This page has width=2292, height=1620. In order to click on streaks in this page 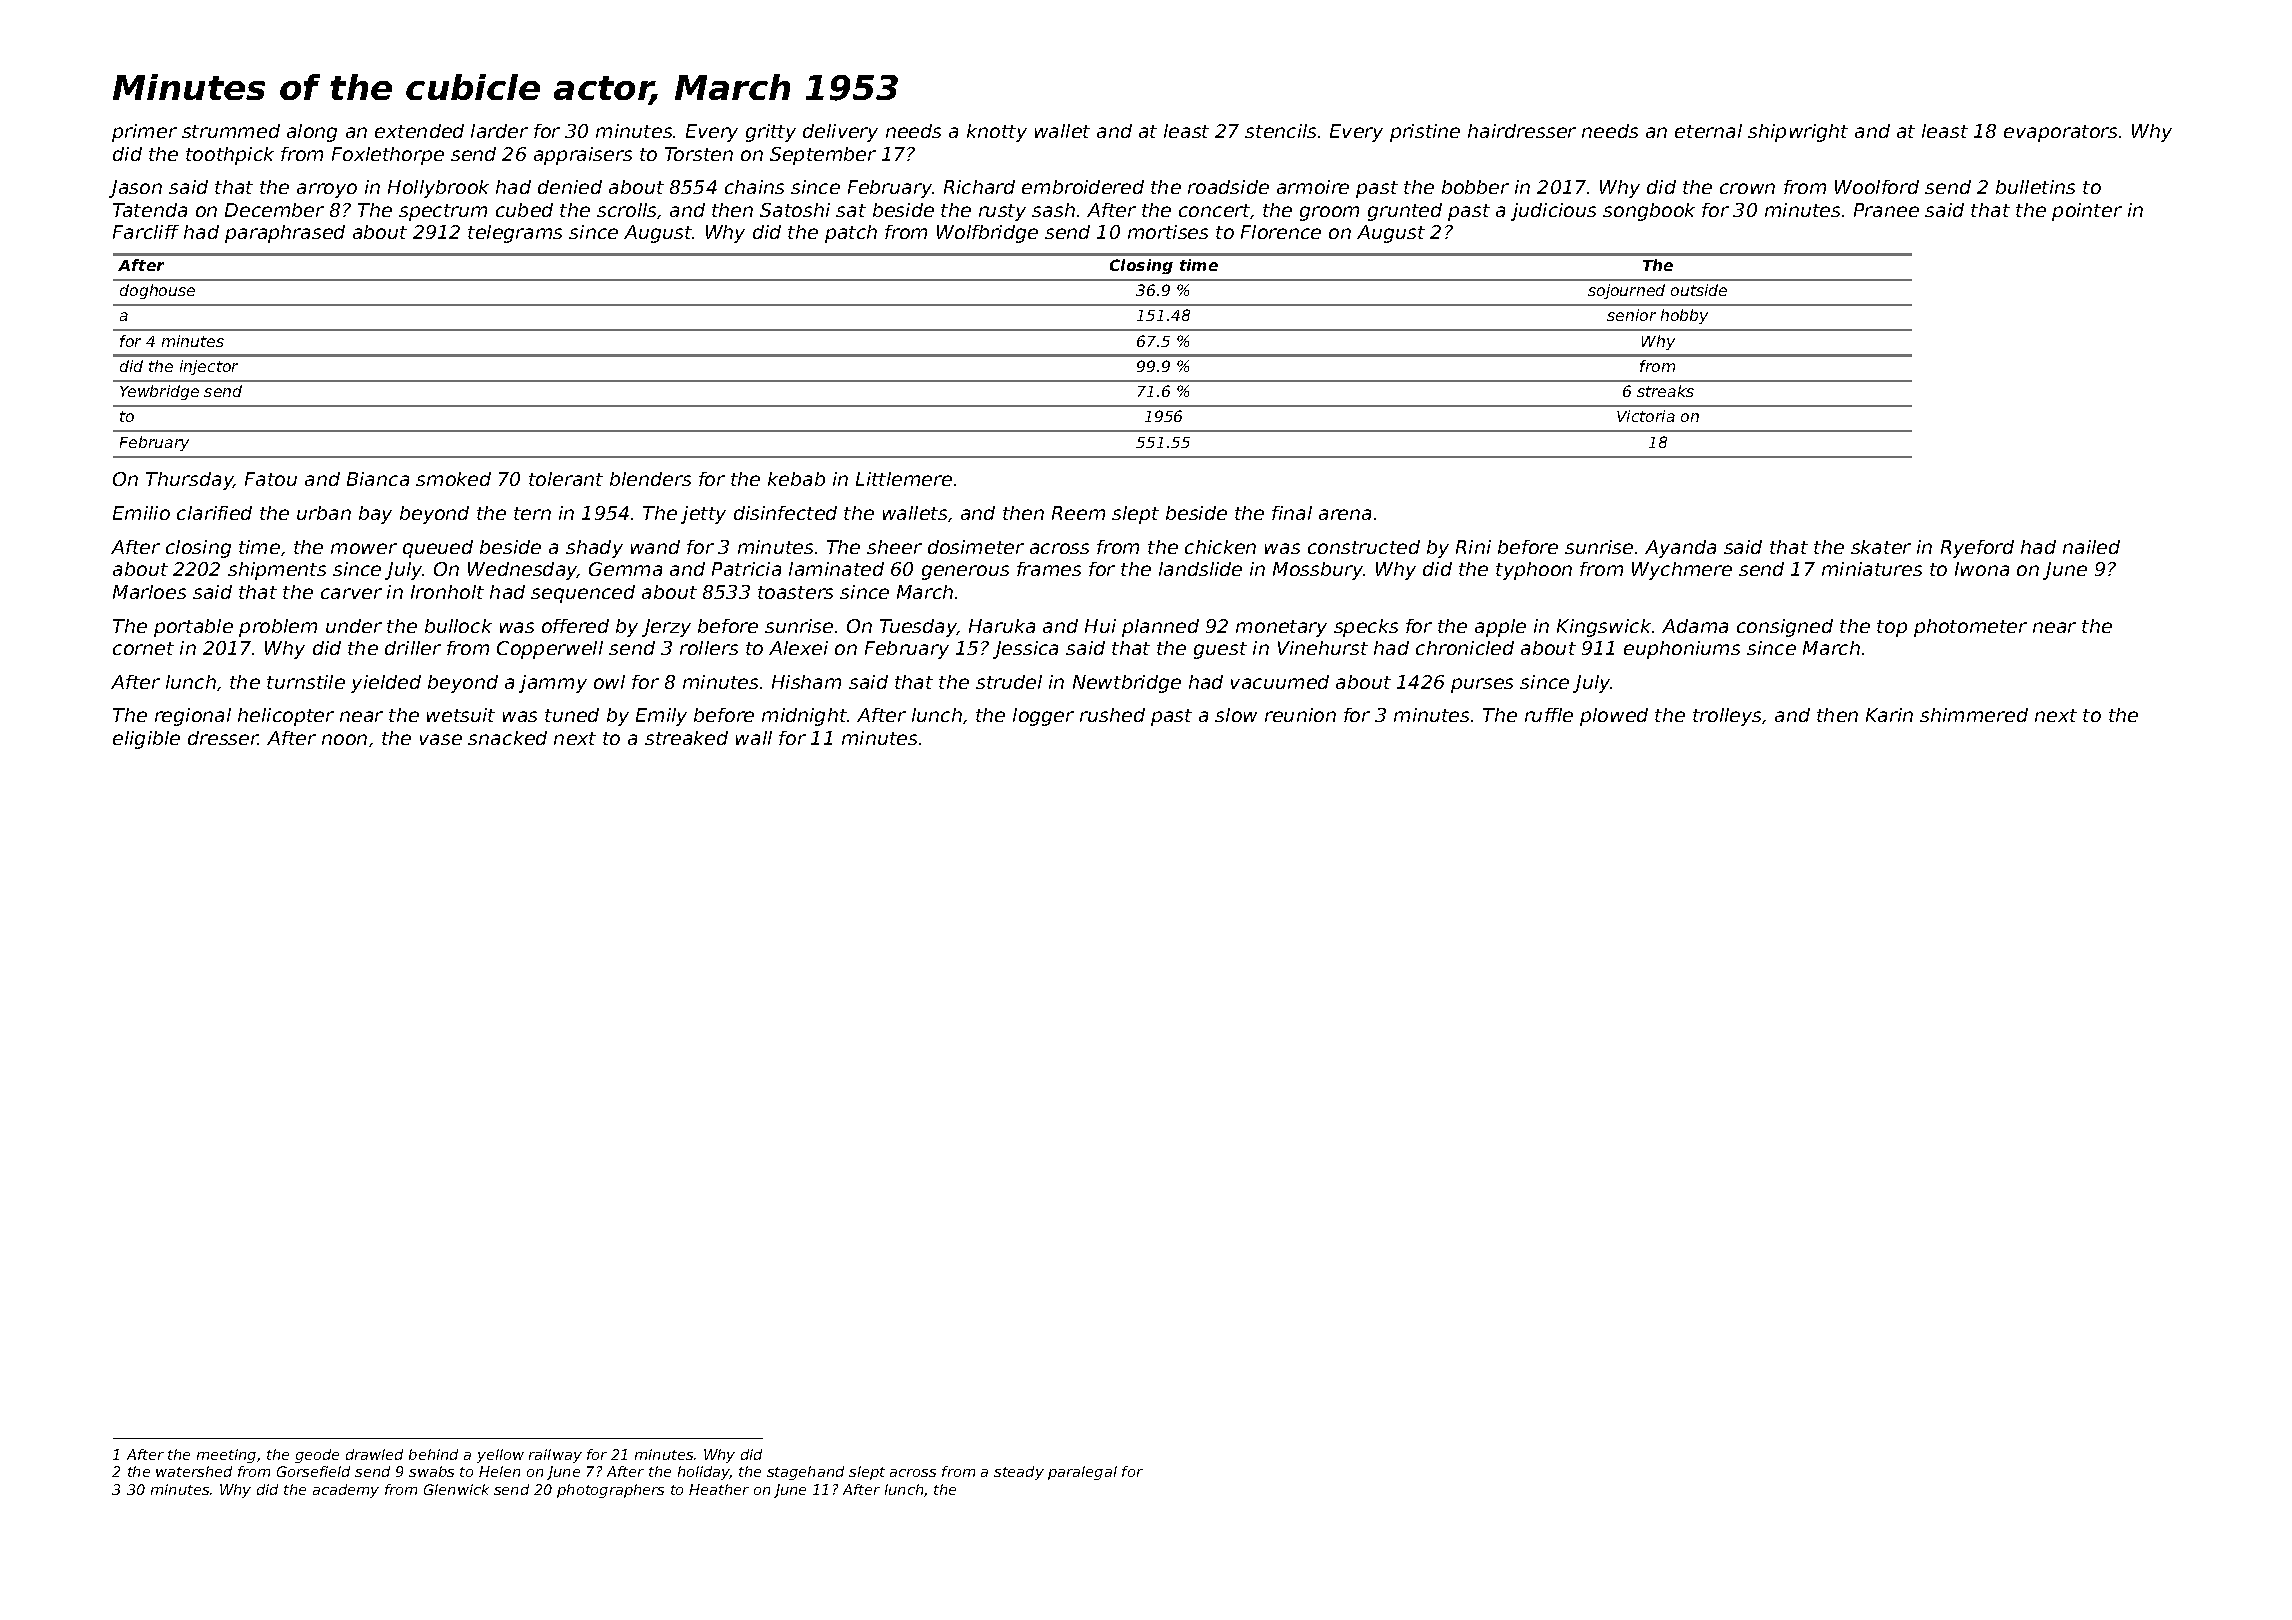, I will do `click(1665, 391)`.
